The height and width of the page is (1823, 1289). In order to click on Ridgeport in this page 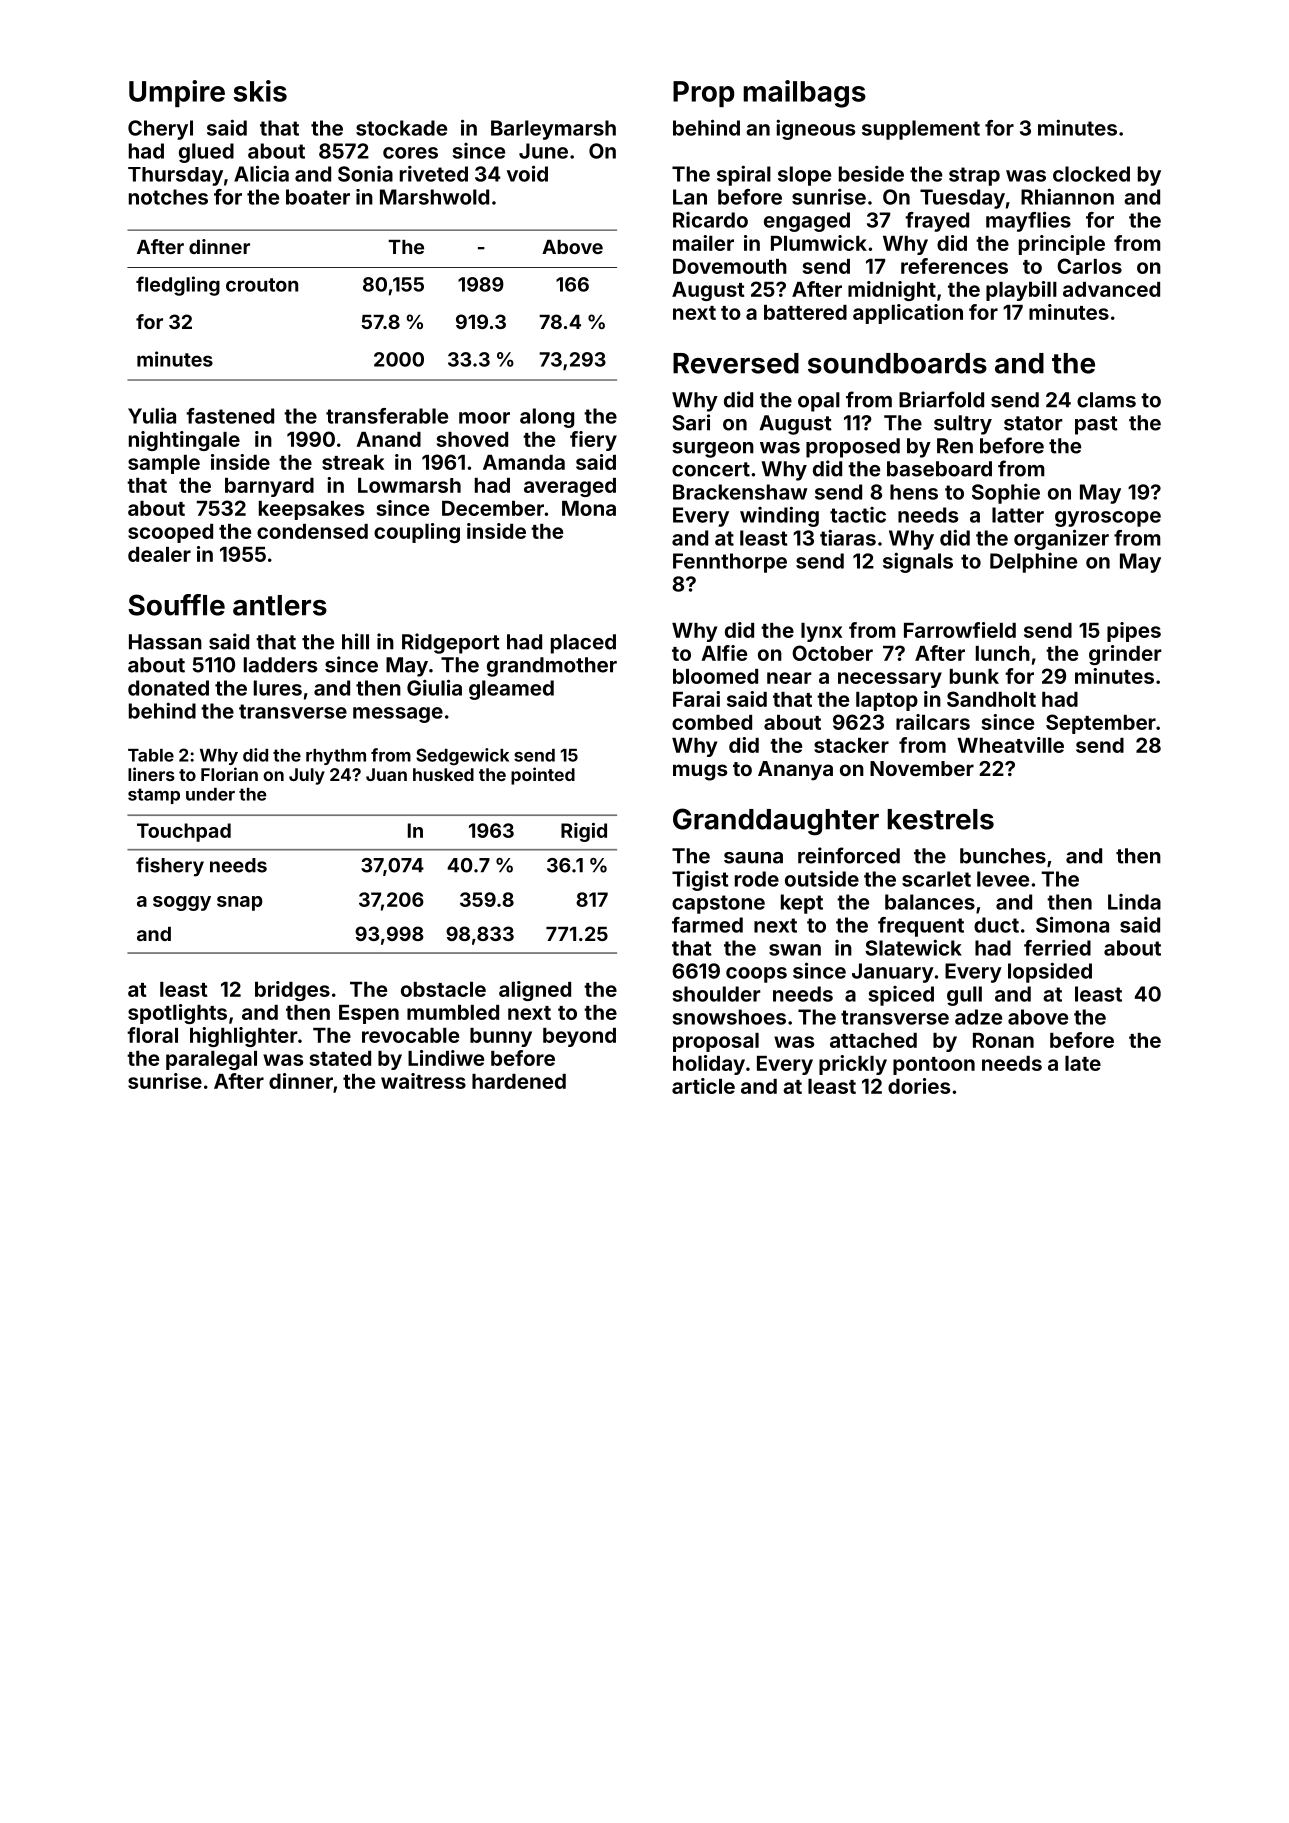, I will do `click(451, 643)`.
